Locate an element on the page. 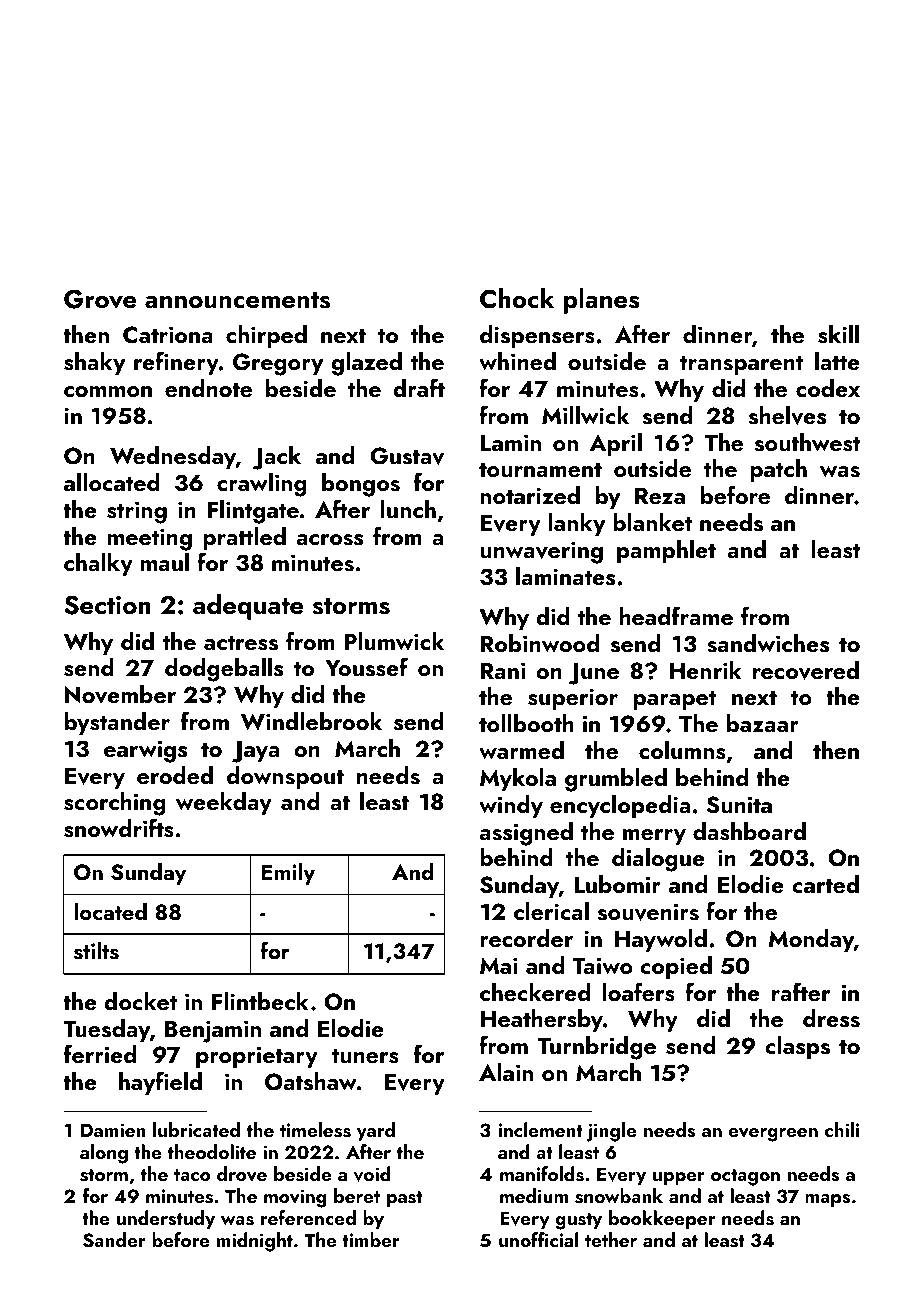 The image size is (924, 1311). Grove is located at coordinates (100, 299).
